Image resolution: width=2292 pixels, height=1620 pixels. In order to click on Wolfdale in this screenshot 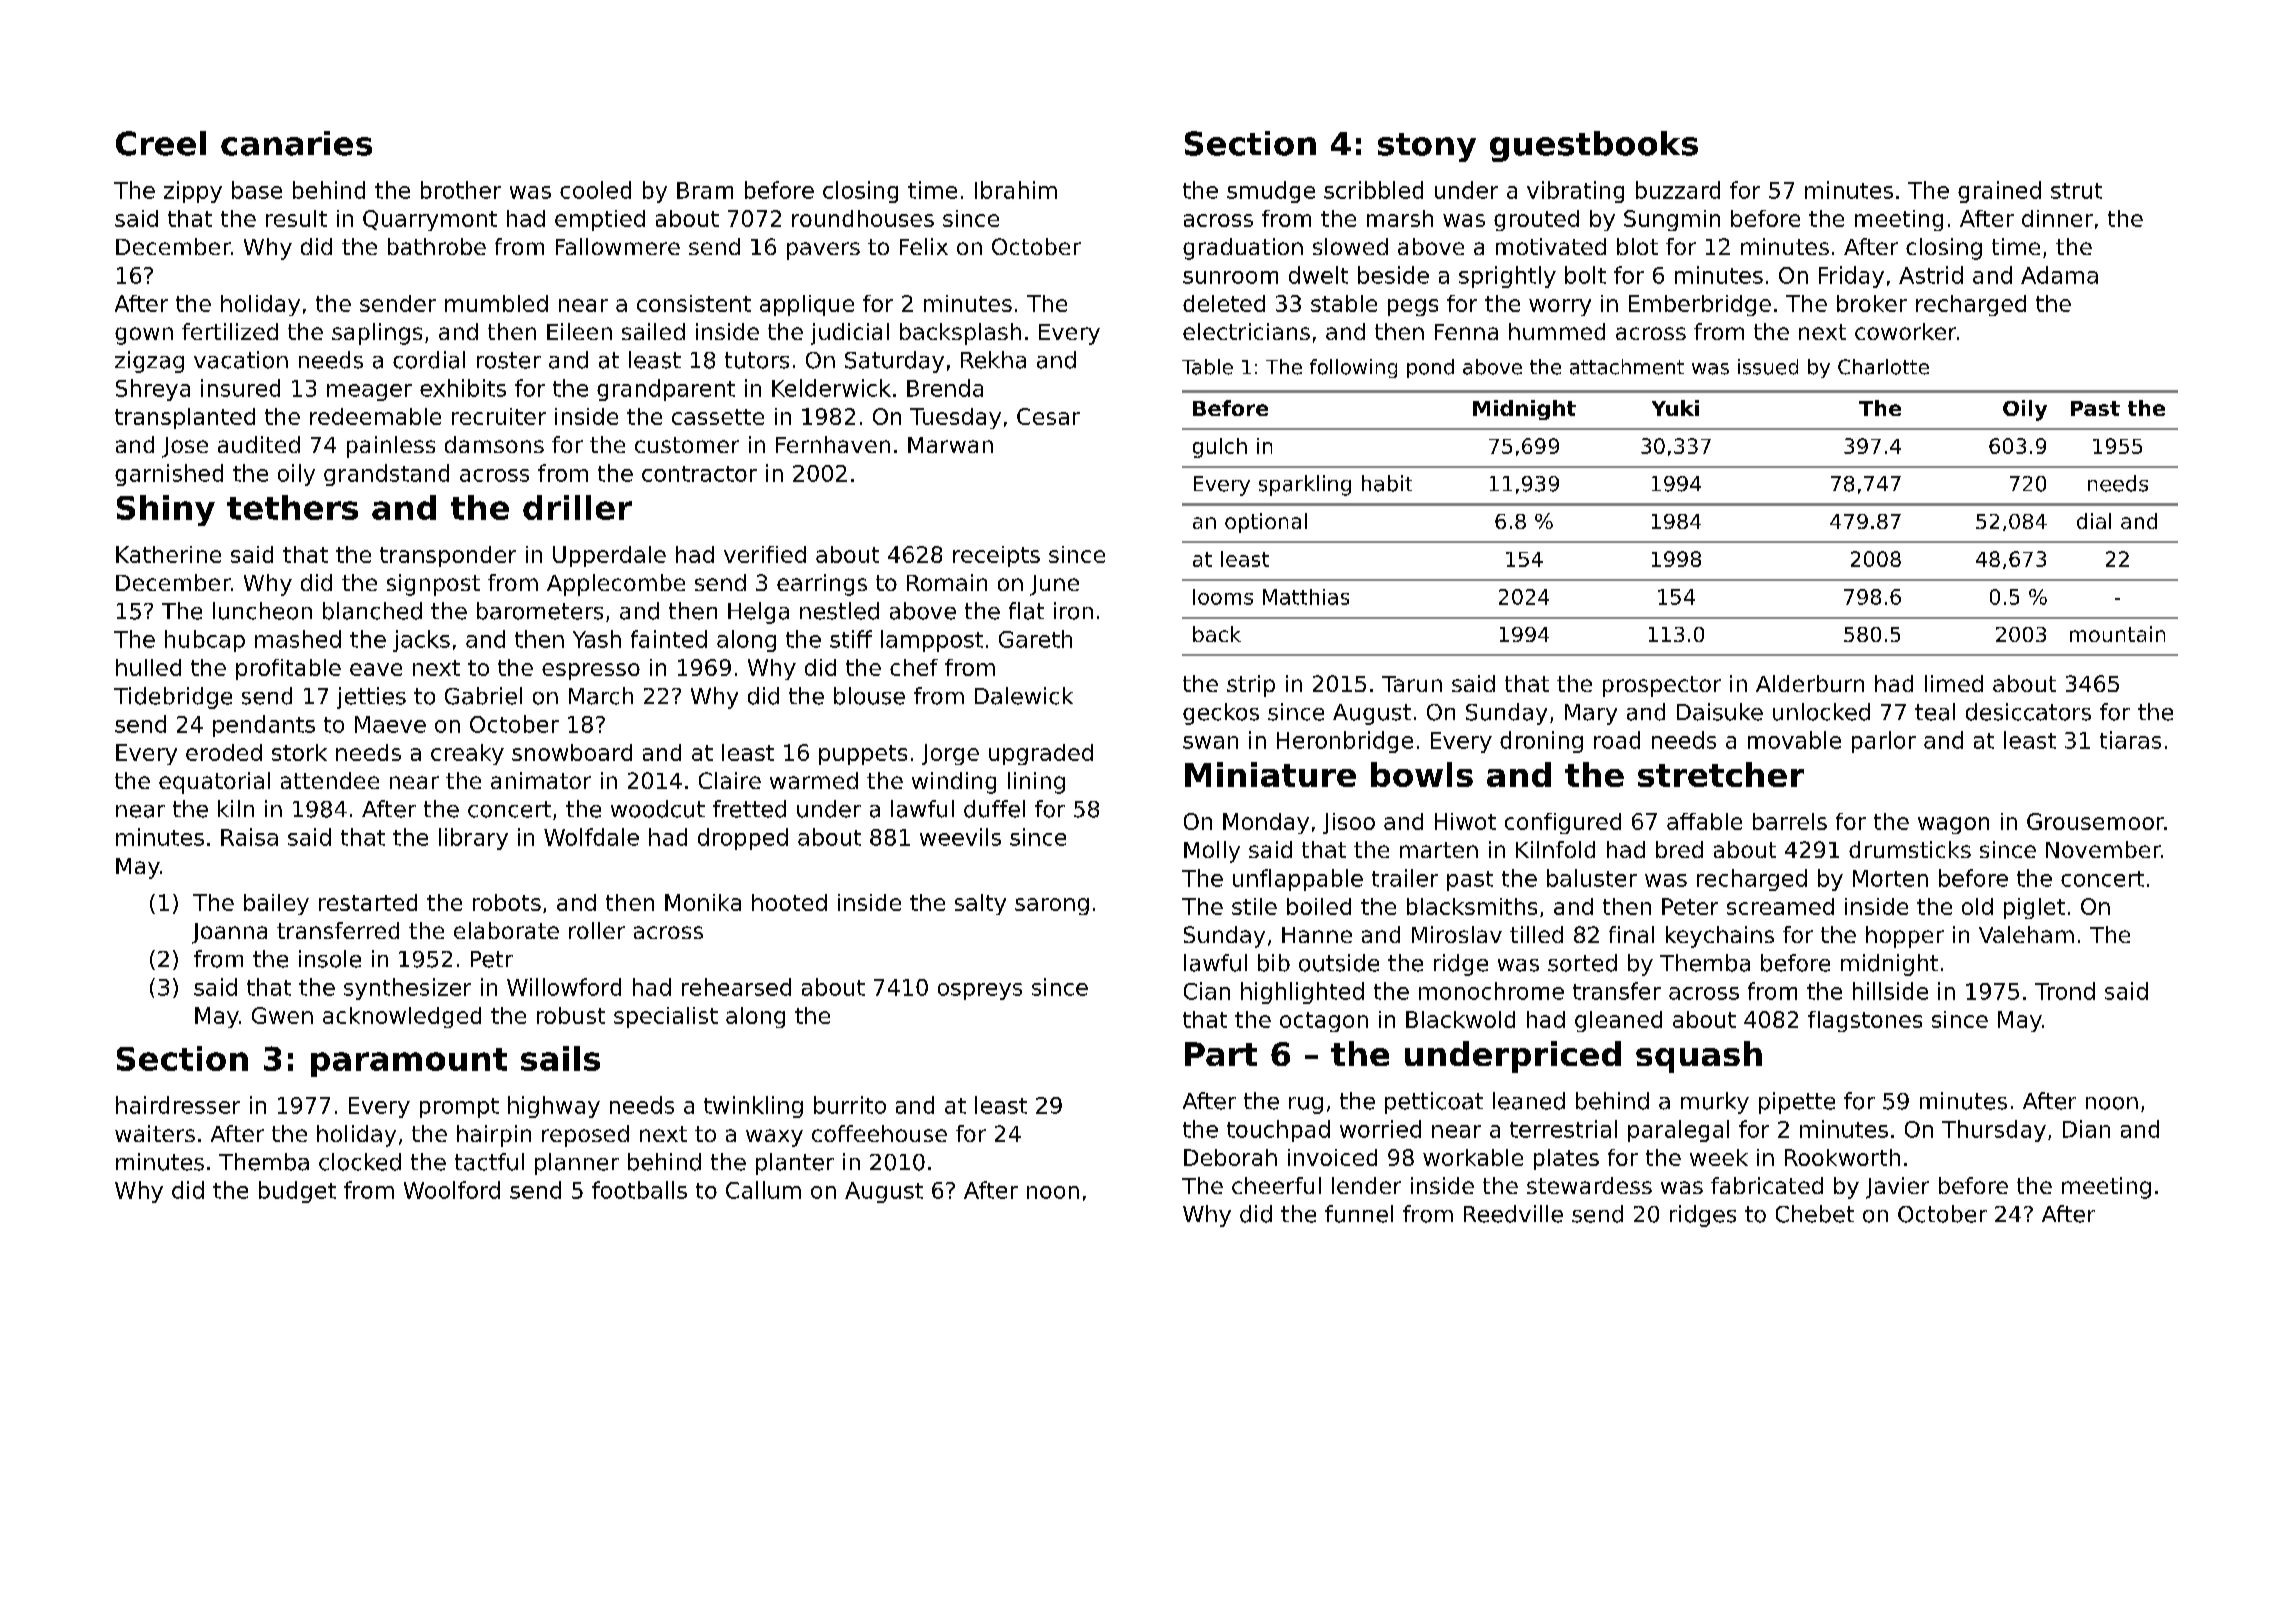, I will do `click(591, 837)`.
